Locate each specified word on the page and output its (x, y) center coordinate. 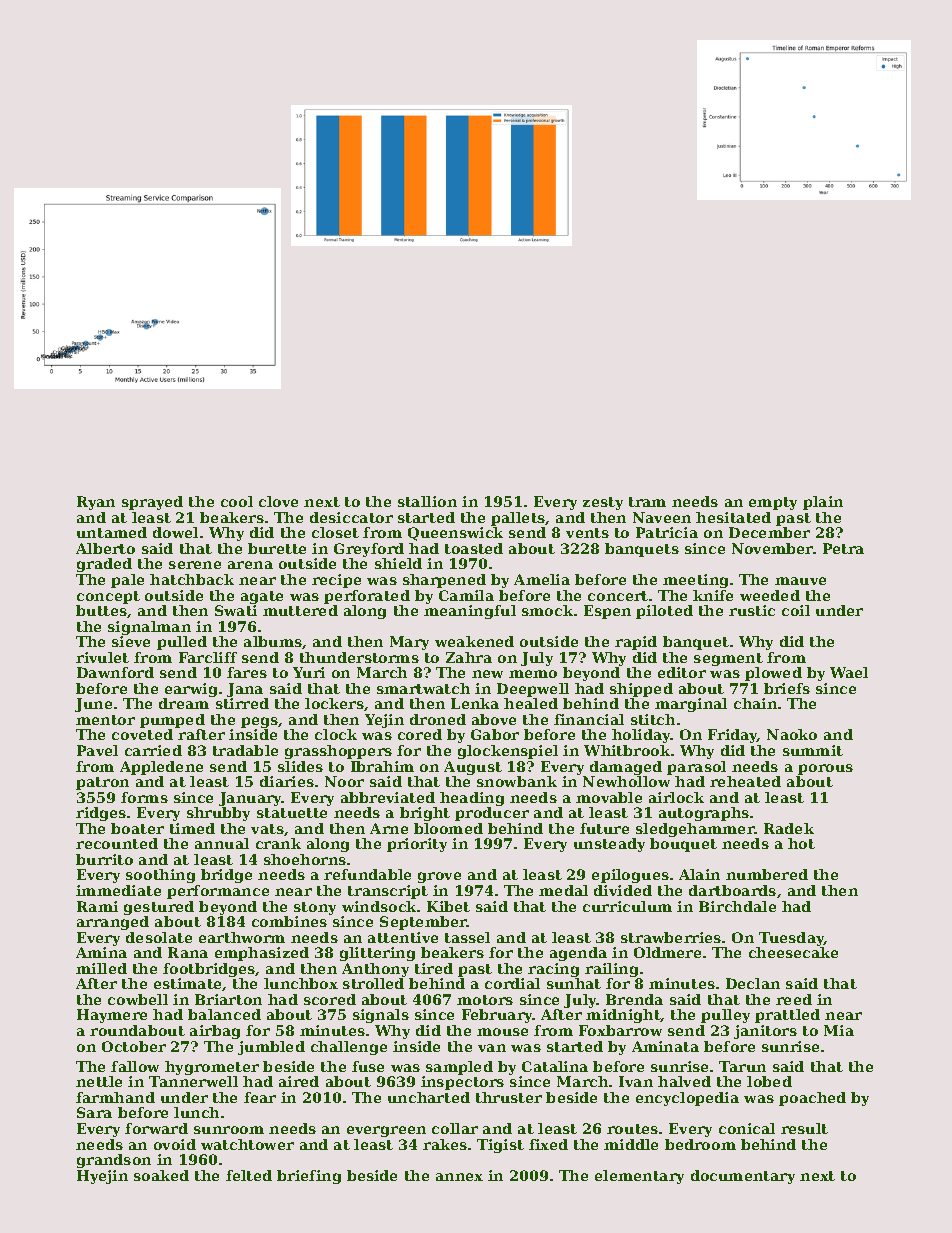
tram (647, 502)
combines (289, 921)
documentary (743, 1177)
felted (249, 1175)
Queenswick (455, 534)
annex (459, 1177)
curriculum (627, 906)
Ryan (96, 503)
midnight (623, 1016)
